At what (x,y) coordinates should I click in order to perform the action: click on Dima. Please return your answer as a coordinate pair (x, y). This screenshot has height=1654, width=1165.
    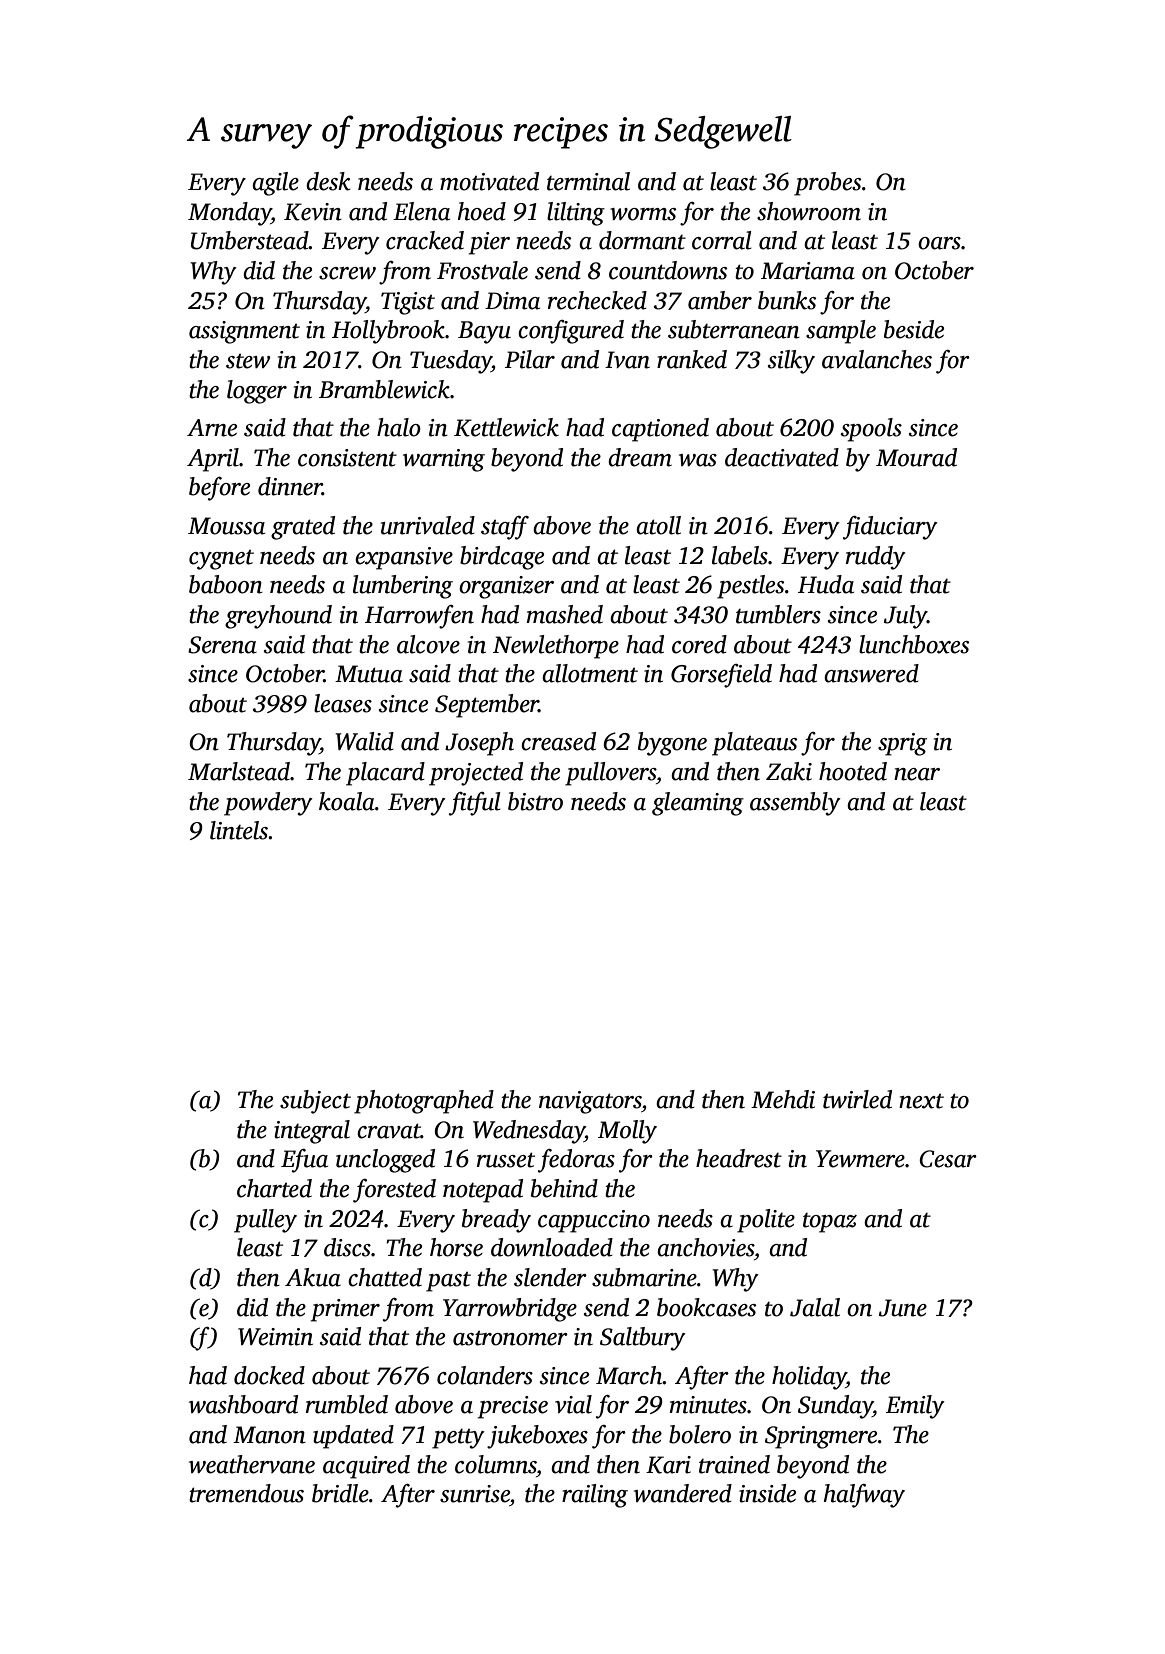
    Looking at the image, I should click on (512, 301).
